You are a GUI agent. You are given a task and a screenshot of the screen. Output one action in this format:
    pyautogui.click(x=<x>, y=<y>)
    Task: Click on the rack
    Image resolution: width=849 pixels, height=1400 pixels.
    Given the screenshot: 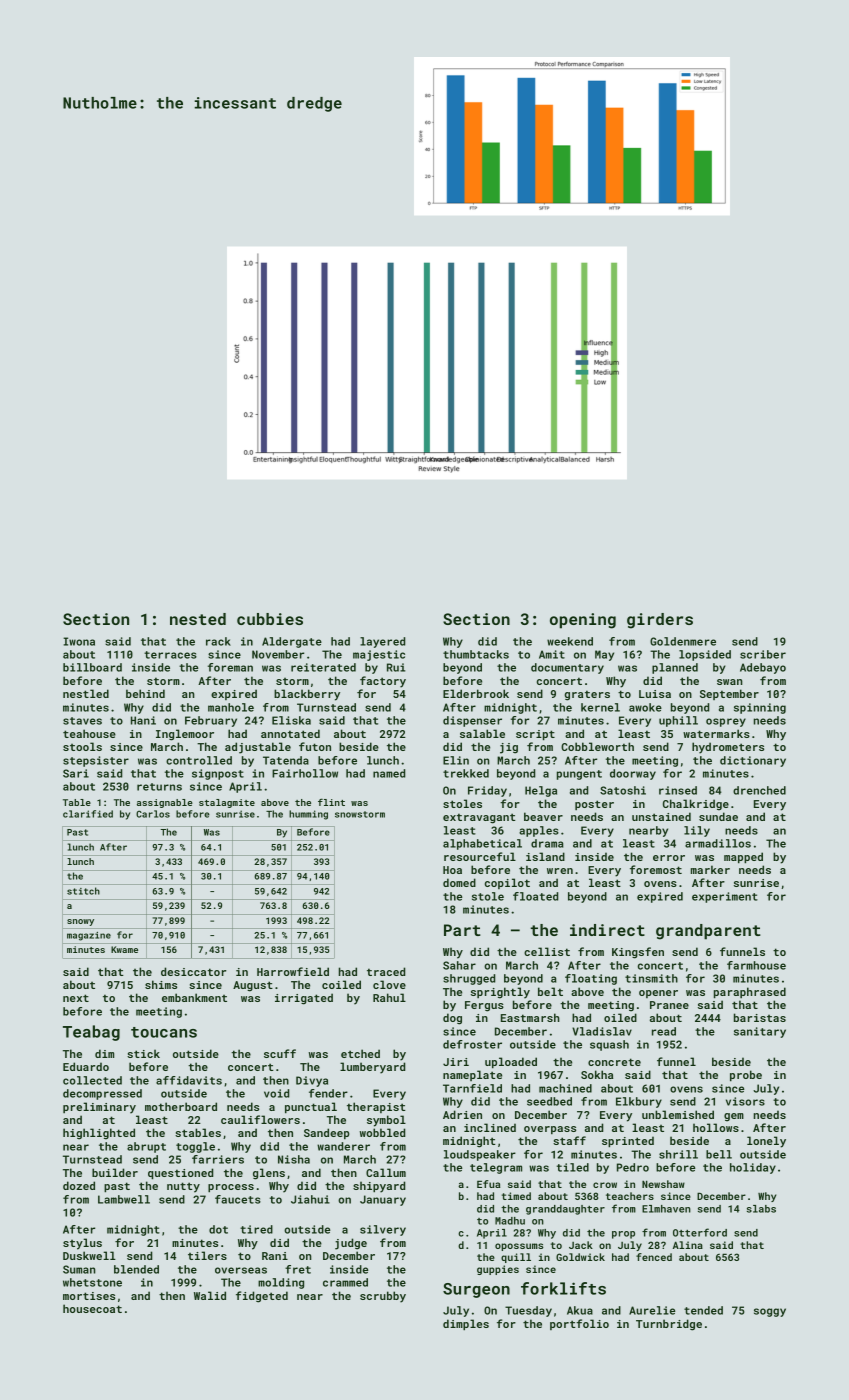 What is the action you would take?
    pyautogui.click(x=218, y=641)
